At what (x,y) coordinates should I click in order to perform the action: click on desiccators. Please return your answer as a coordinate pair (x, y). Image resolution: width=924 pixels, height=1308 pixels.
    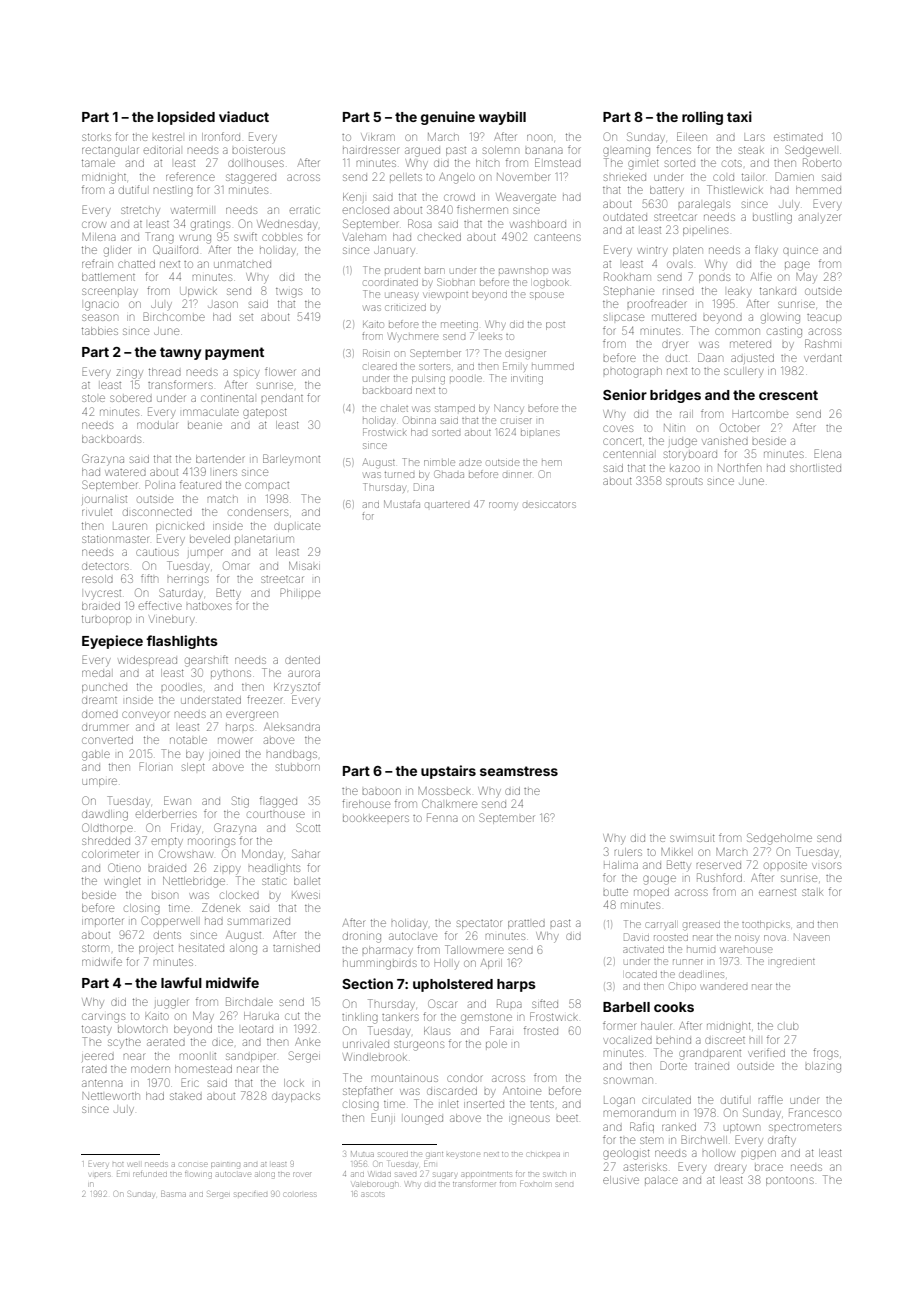
    Looking at the image, I should click on (549, 505).
